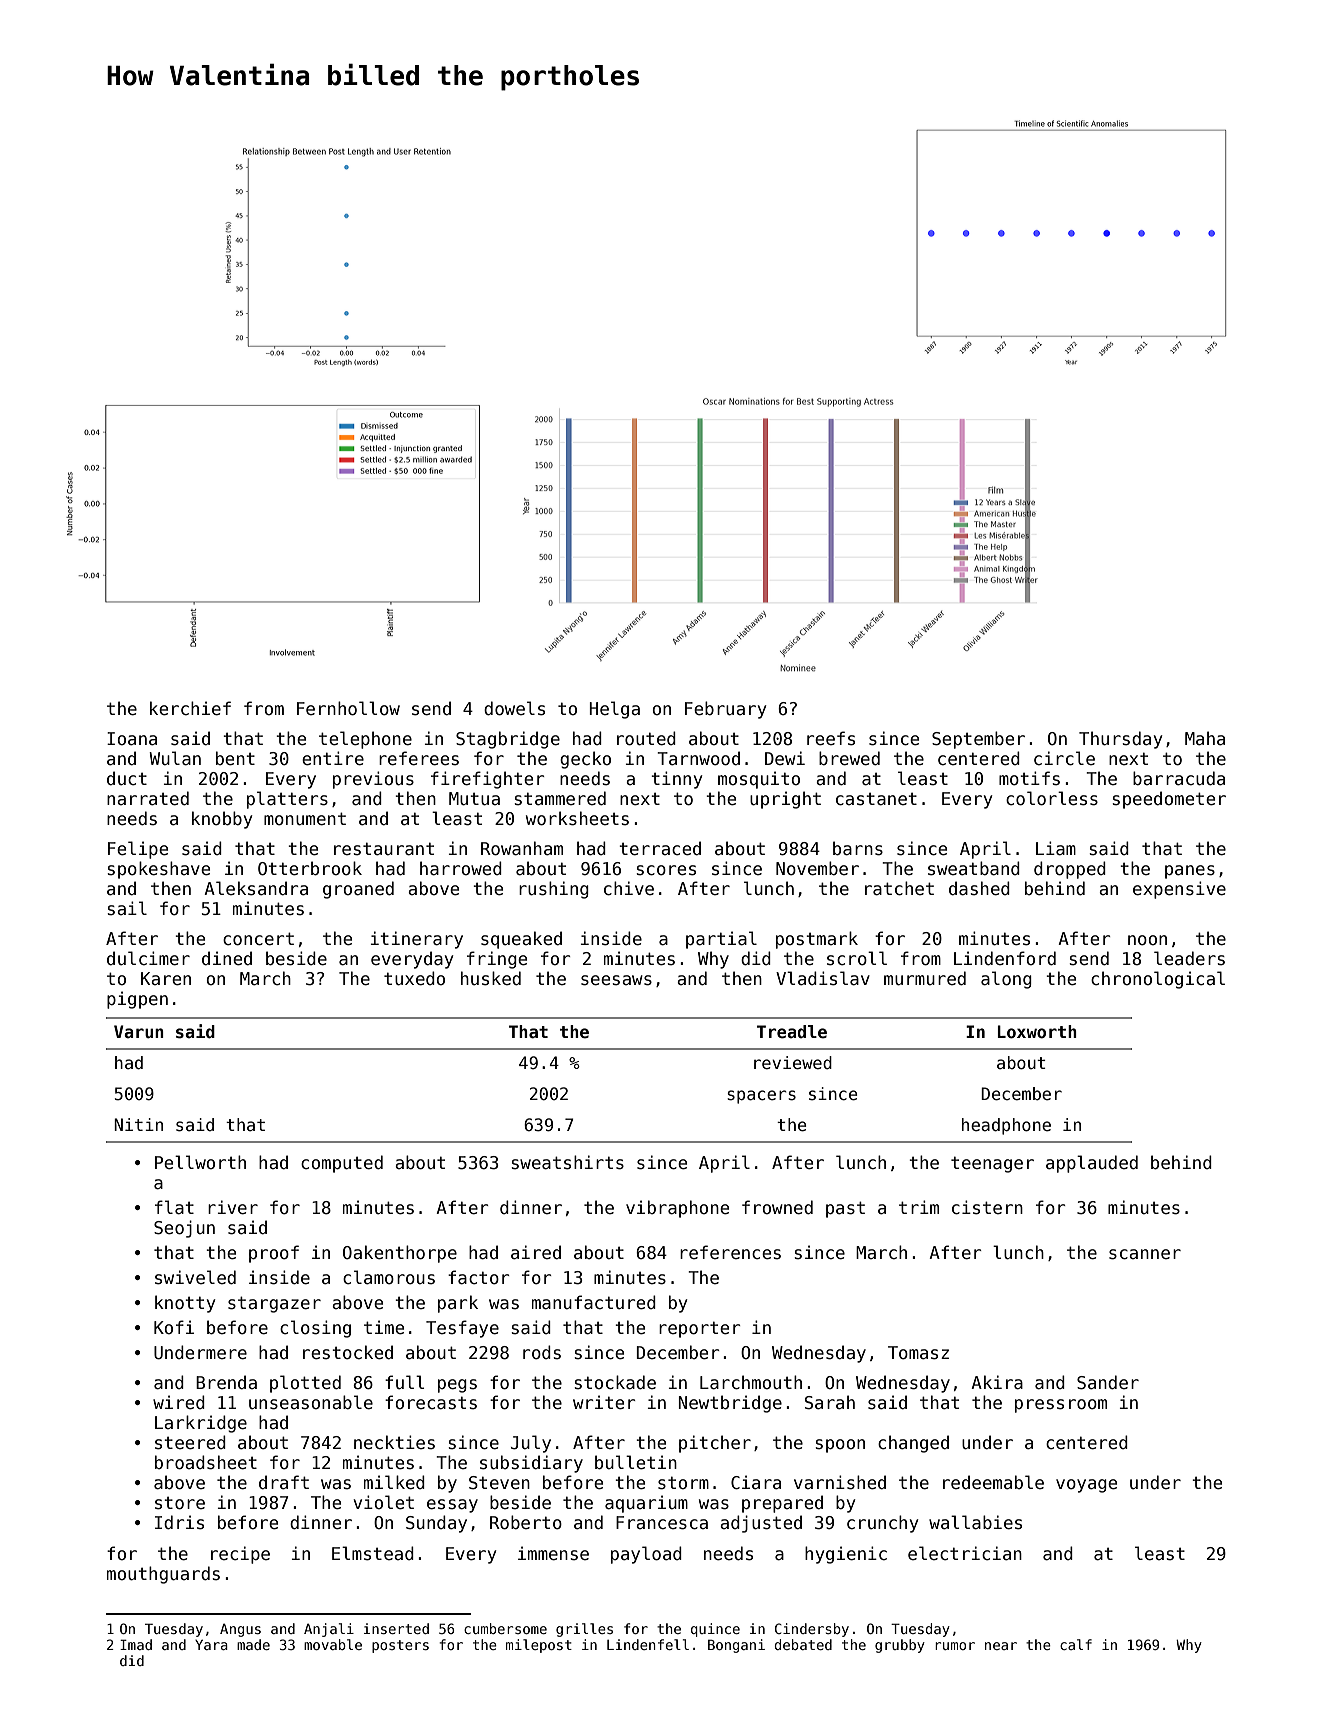 This image has width=1333, height=1724. I want to click on Helga, so click(614, 710).
